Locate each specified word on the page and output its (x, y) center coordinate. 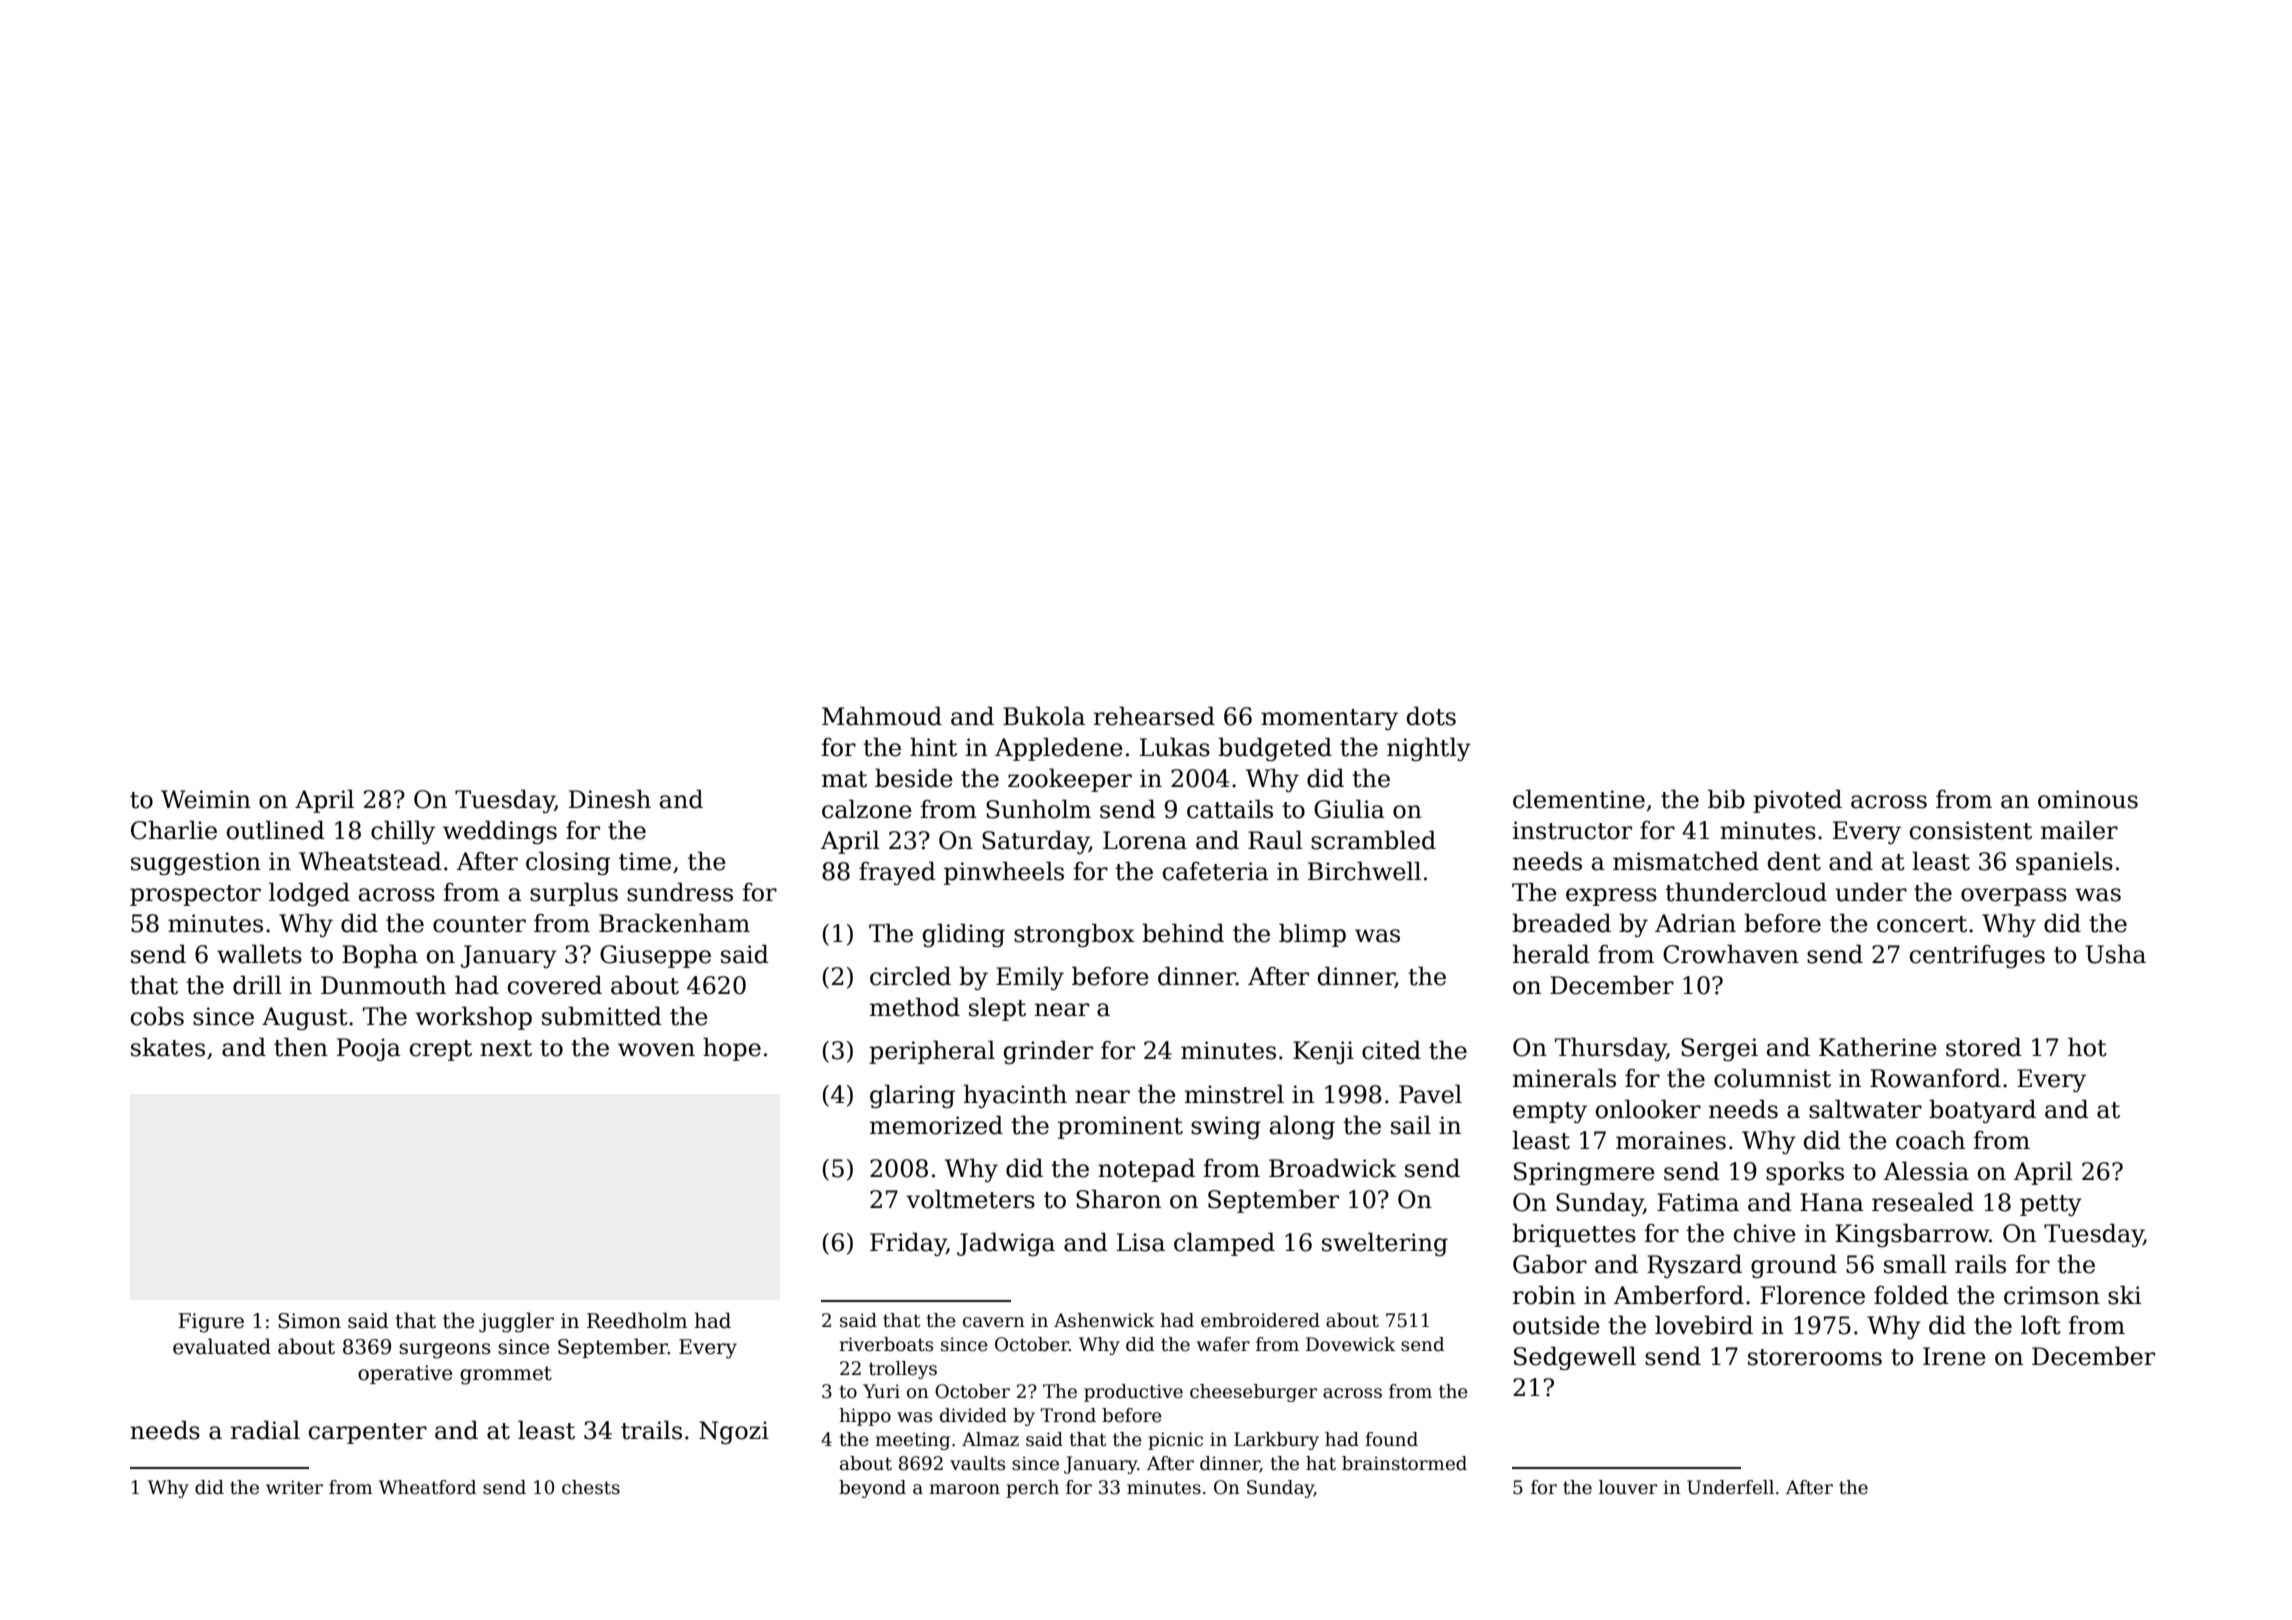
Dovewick (1351, 1344)
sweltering (1385, 1244)
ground (1794, 1266)
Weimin (206, 799)
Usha (2116, 954)
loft (2041, 1325)
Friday (908, 1244)
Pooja (369, 1049)
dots (1431, 716)
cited (1391, 1050)
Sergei (1719, 1049)
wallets (259, 954)
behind (1183, 933)
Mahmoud (882, 716)
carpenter (368, 1433)
